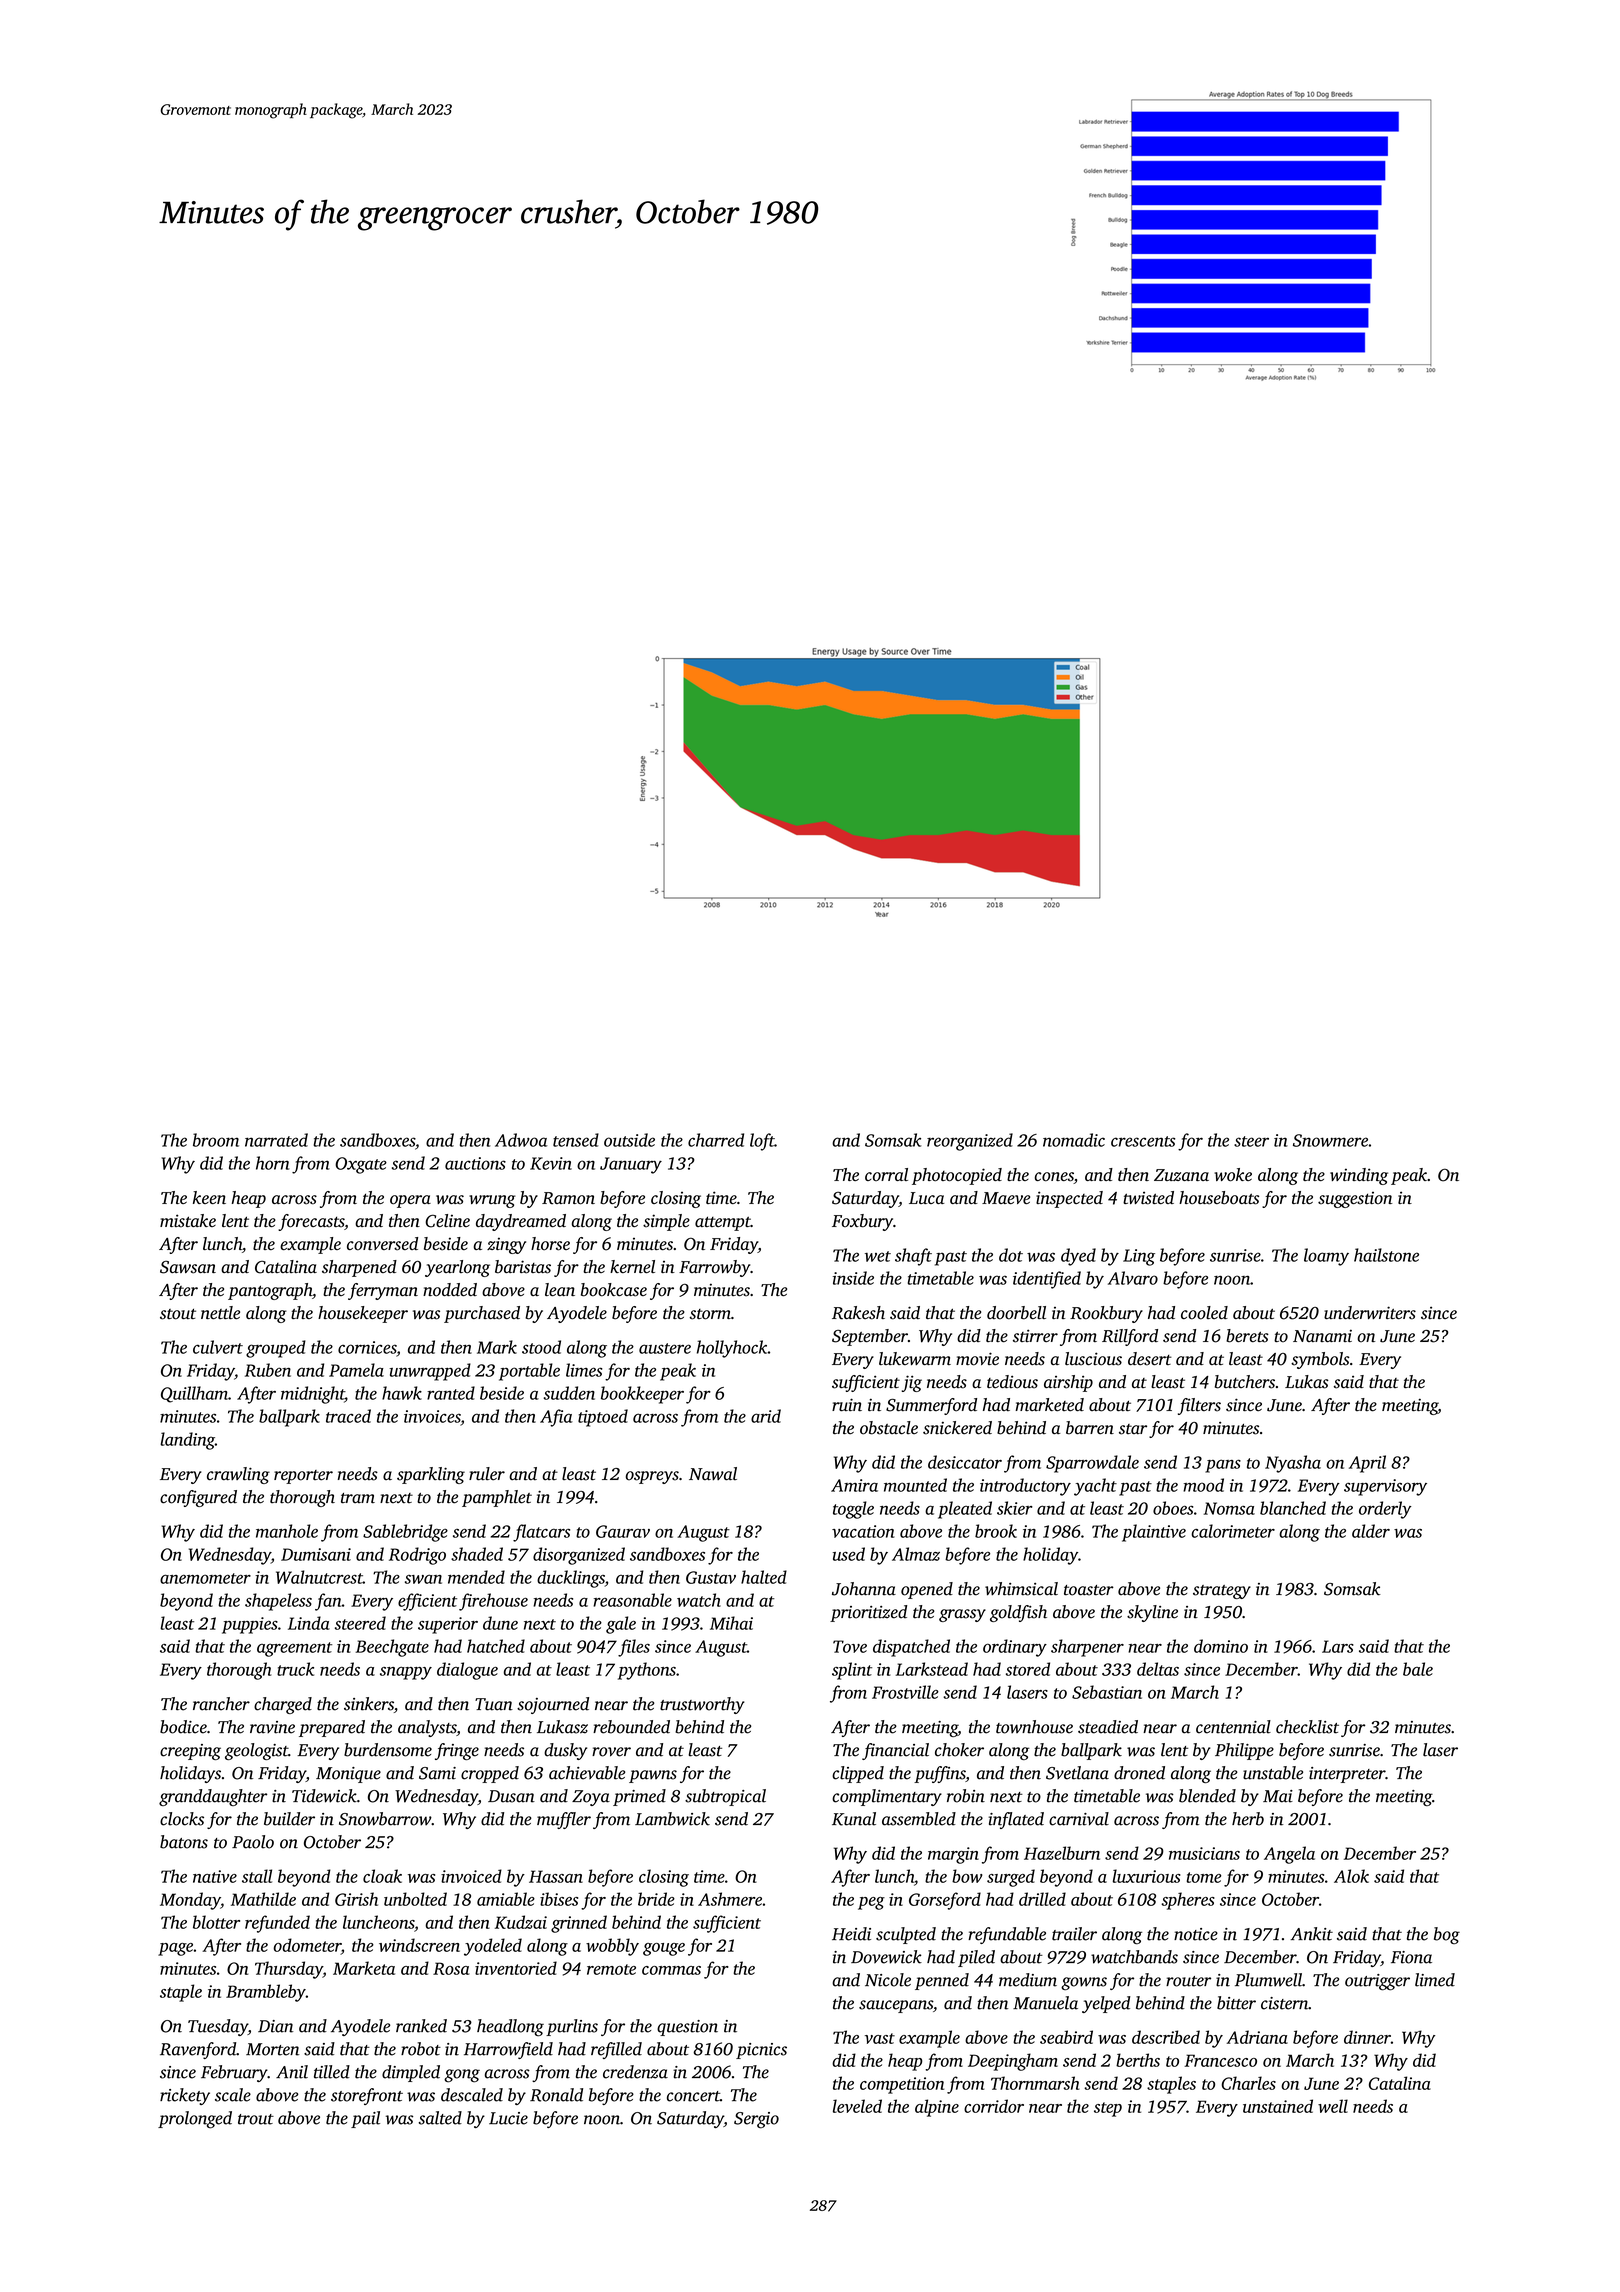 The image size is (1620, 2292). Describe the element at coordinates (732, 1349) in the screenshot. I see `hollyhock` at that location.
